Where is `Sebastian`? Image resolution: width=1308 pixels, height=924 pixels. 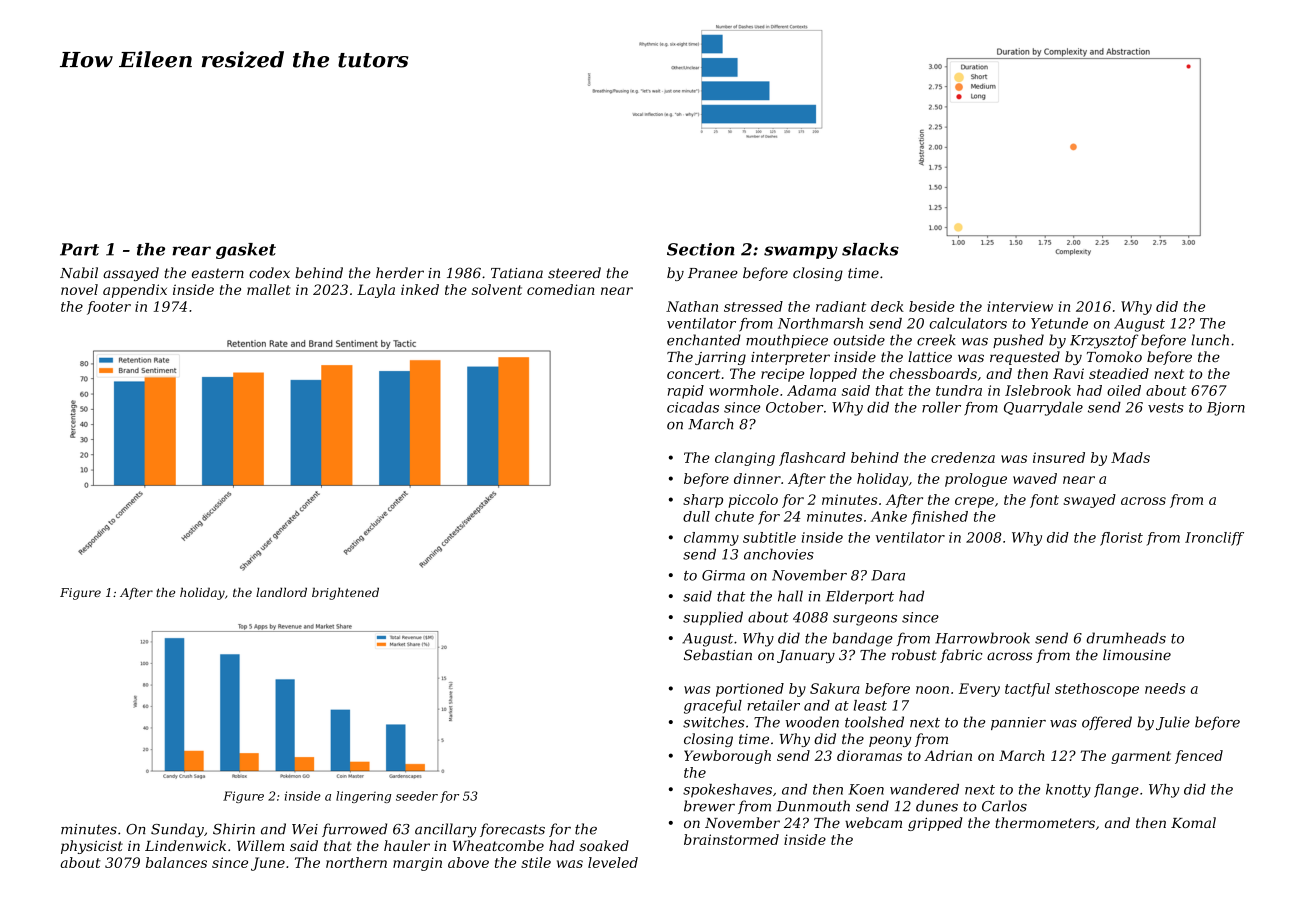
Sebastian is located at coordinates (718, 655).
